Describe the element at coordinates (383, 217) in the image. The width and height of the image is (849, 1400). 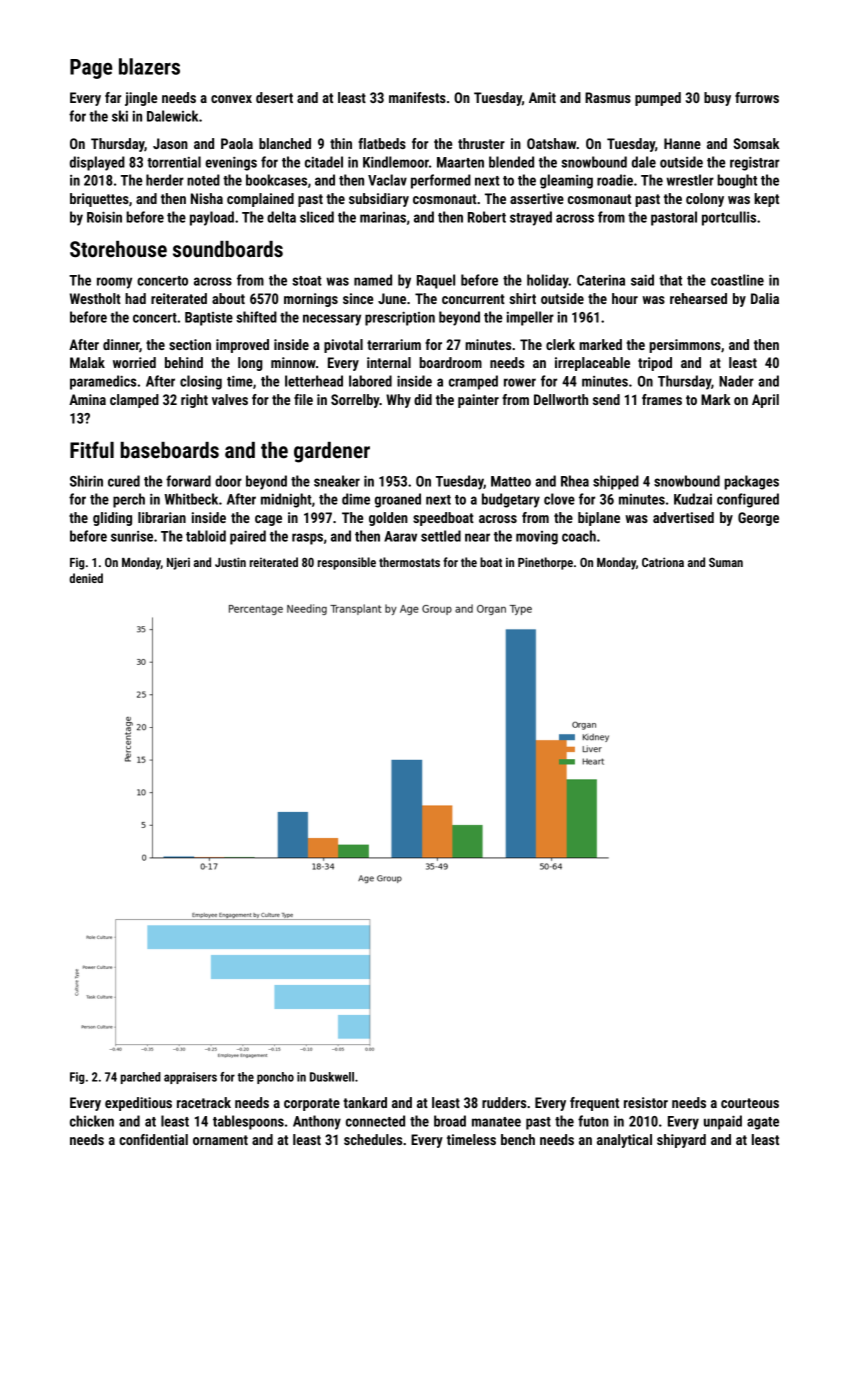
I see `marinas` at that location.
